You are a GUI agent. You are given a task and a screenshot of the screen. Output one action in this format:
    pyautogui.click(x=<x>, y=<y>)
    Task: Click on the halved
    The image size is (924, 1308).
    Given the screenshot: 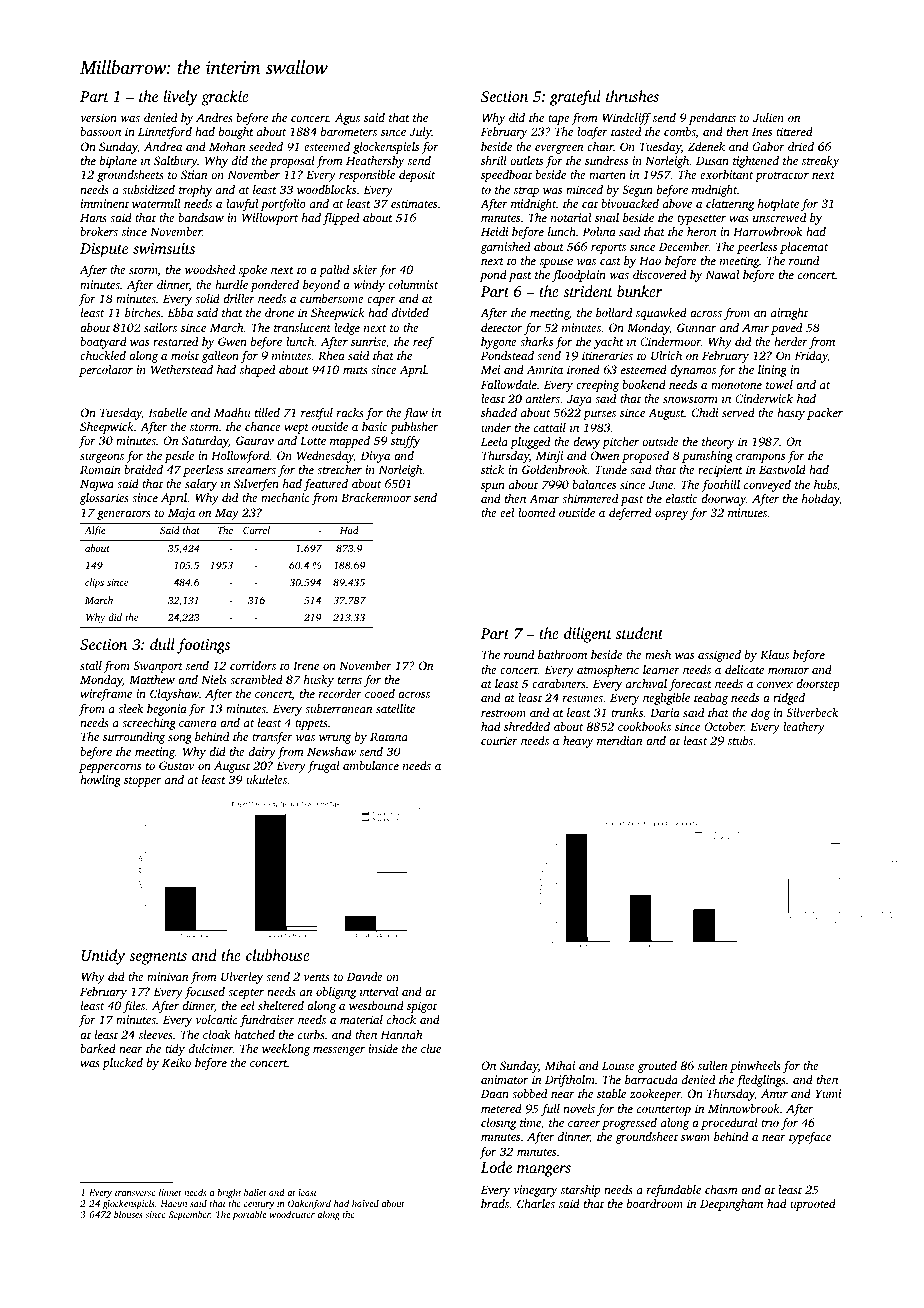 What is the action you would take?
    pyautogui.click(x=365, y=1203)
